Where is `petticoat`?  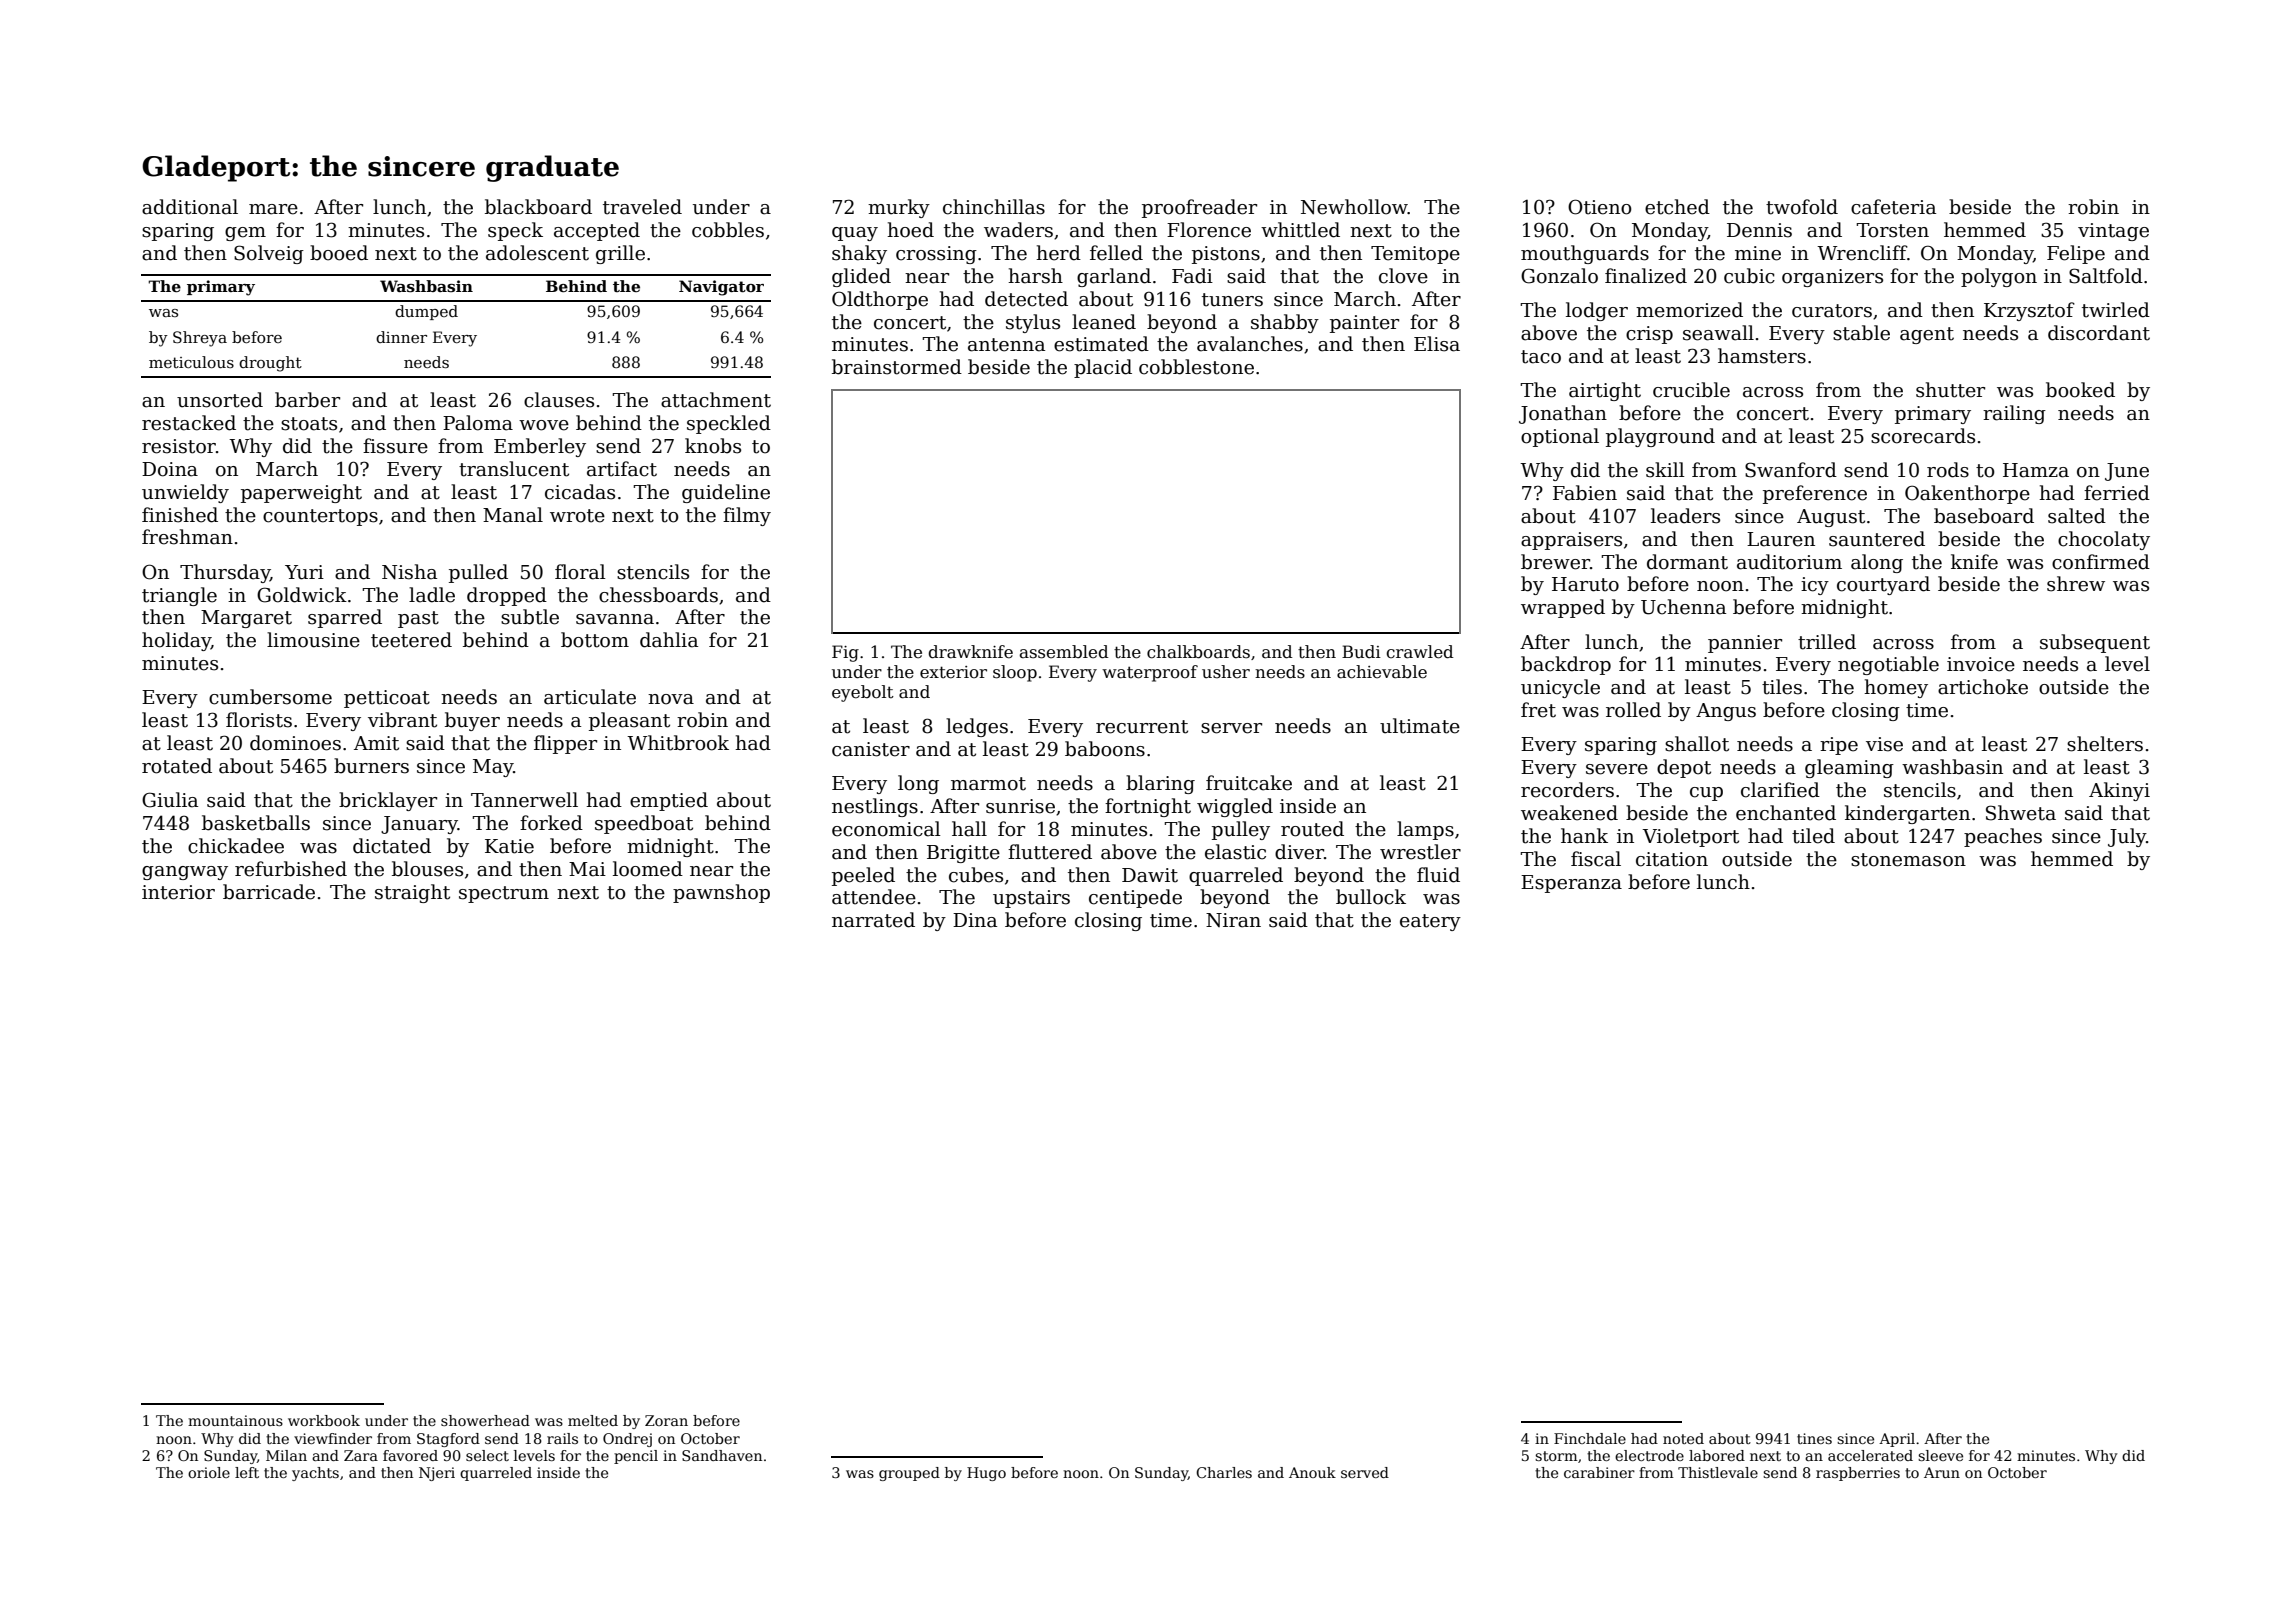 petticoat is located at coordinates (387, 699).
